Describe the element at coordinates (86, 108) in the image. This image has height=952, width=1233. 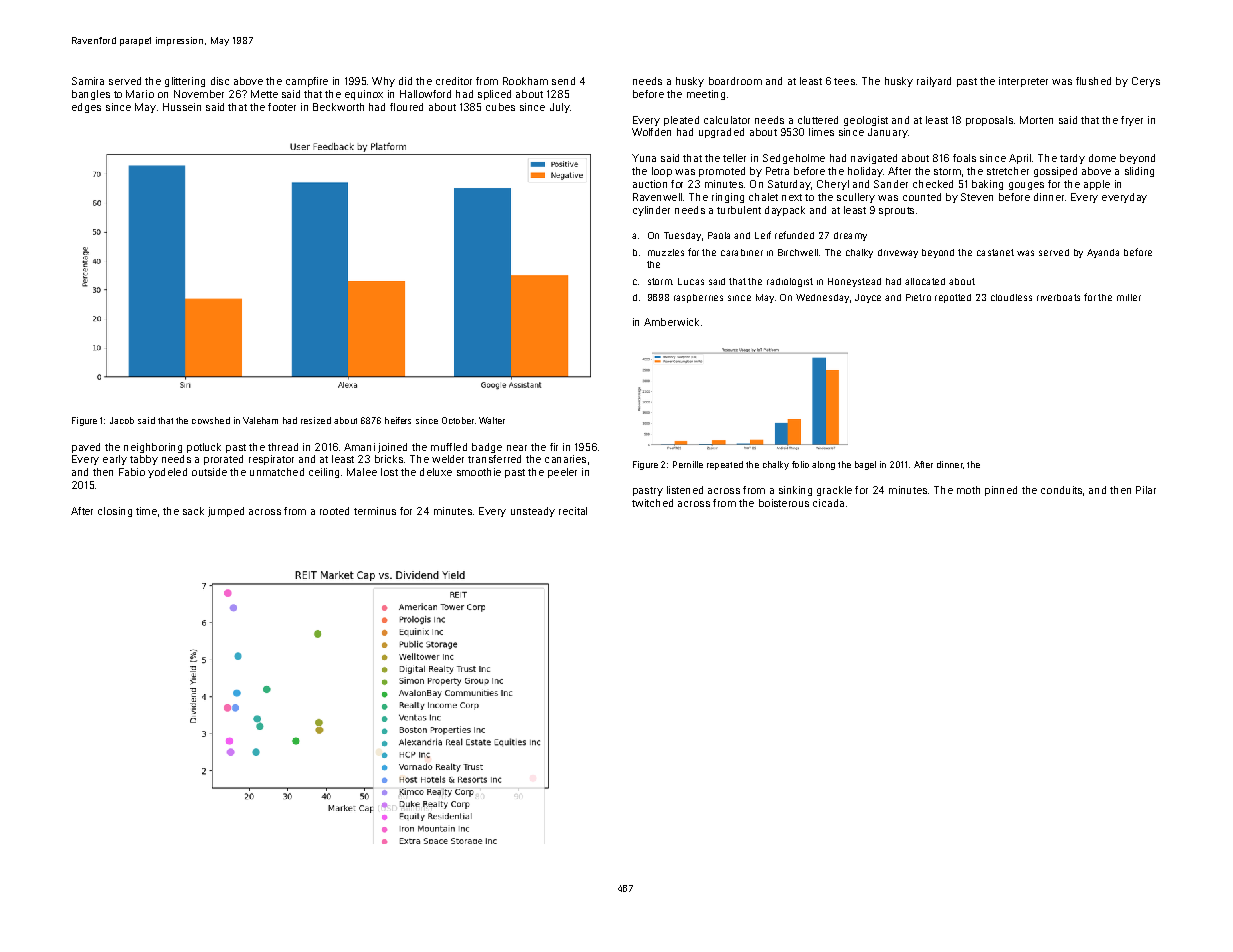
I see `edges` at that location.
